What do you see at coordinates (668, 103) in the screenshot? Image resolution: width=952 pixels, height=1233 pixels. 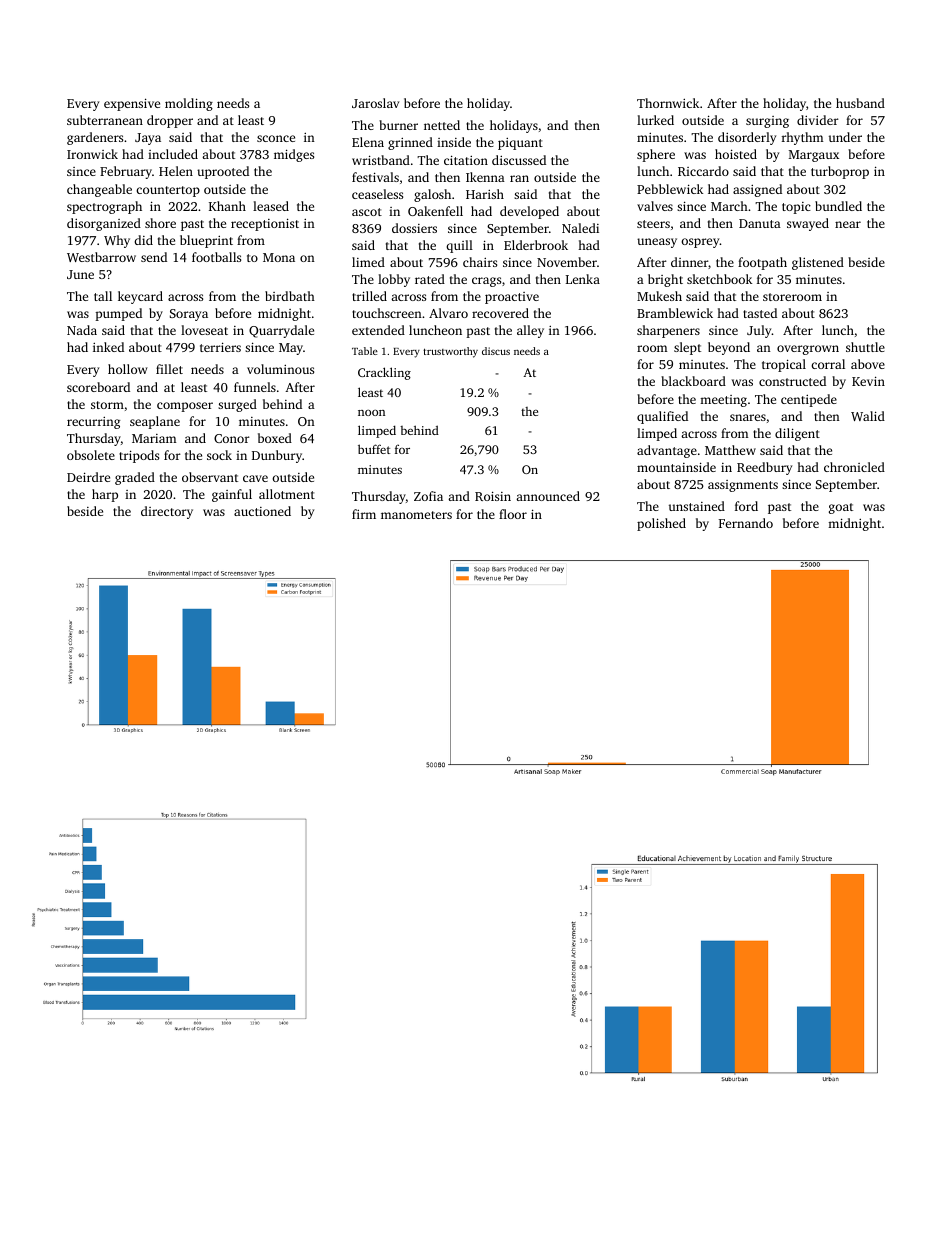 I see `Thornwick` at bounding box center [668, 103].
